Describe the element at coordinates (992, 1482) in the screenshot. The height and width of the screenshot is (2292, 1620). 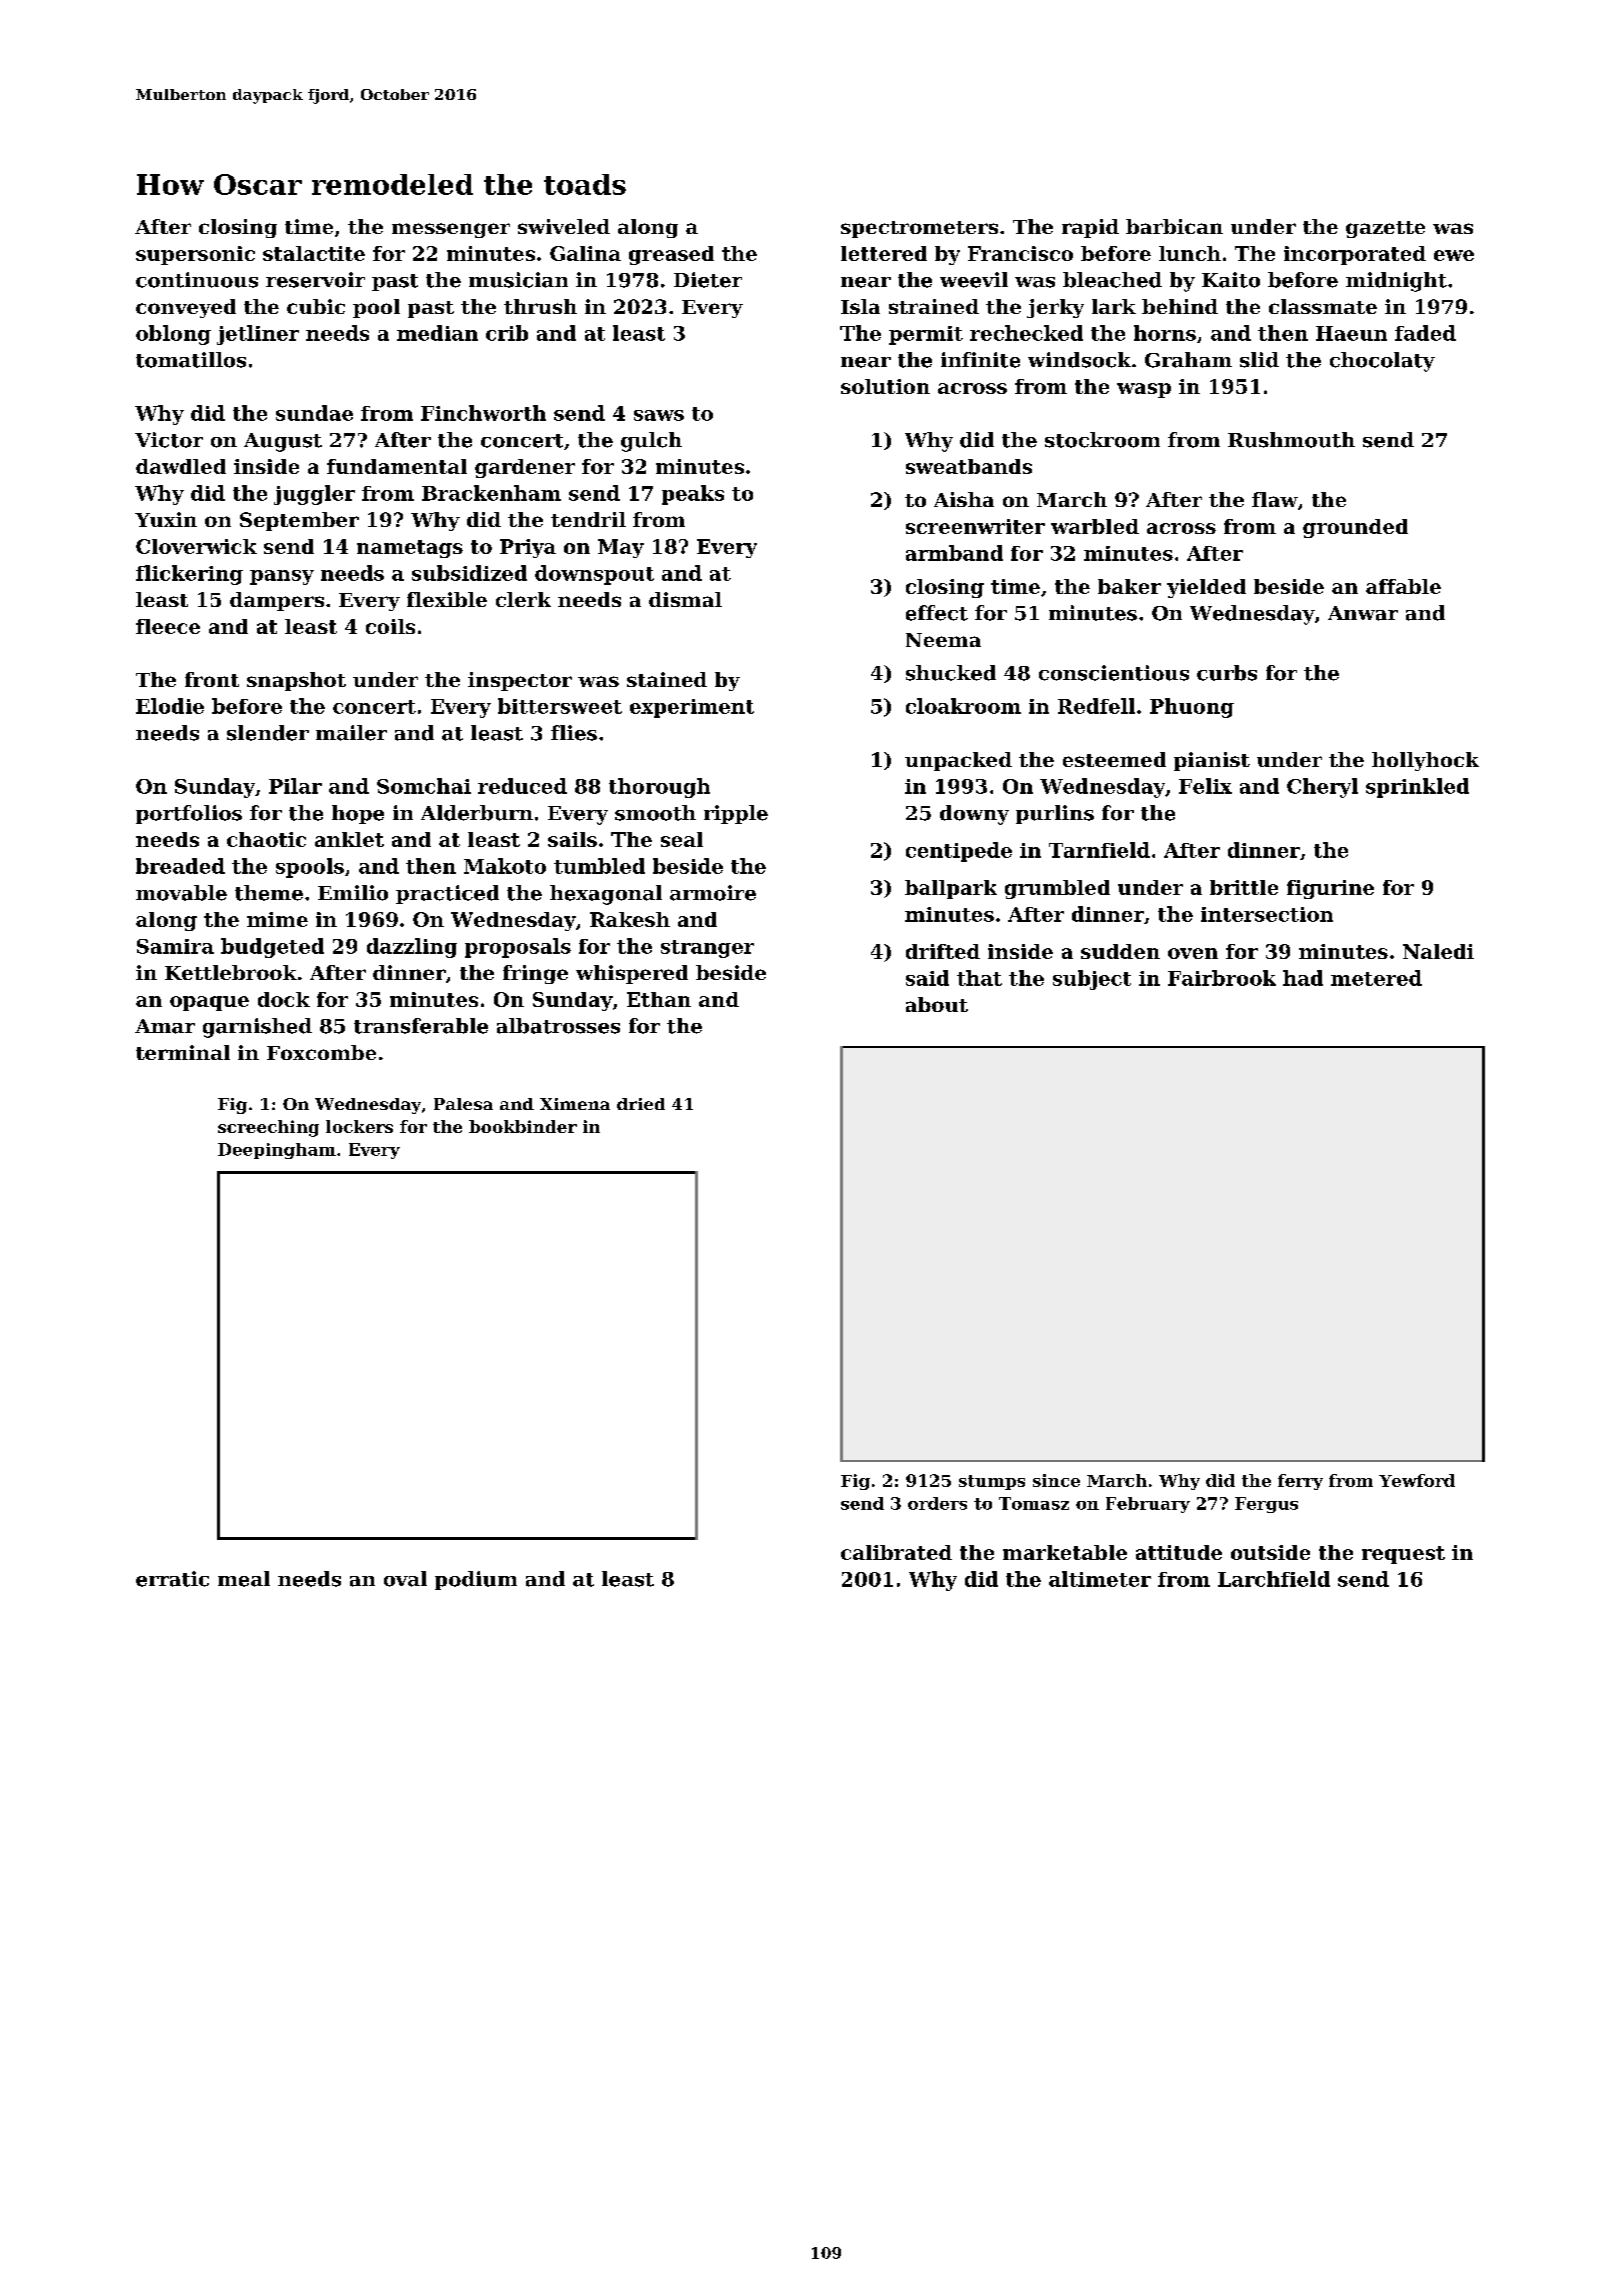
I see `stumps` at that location.
